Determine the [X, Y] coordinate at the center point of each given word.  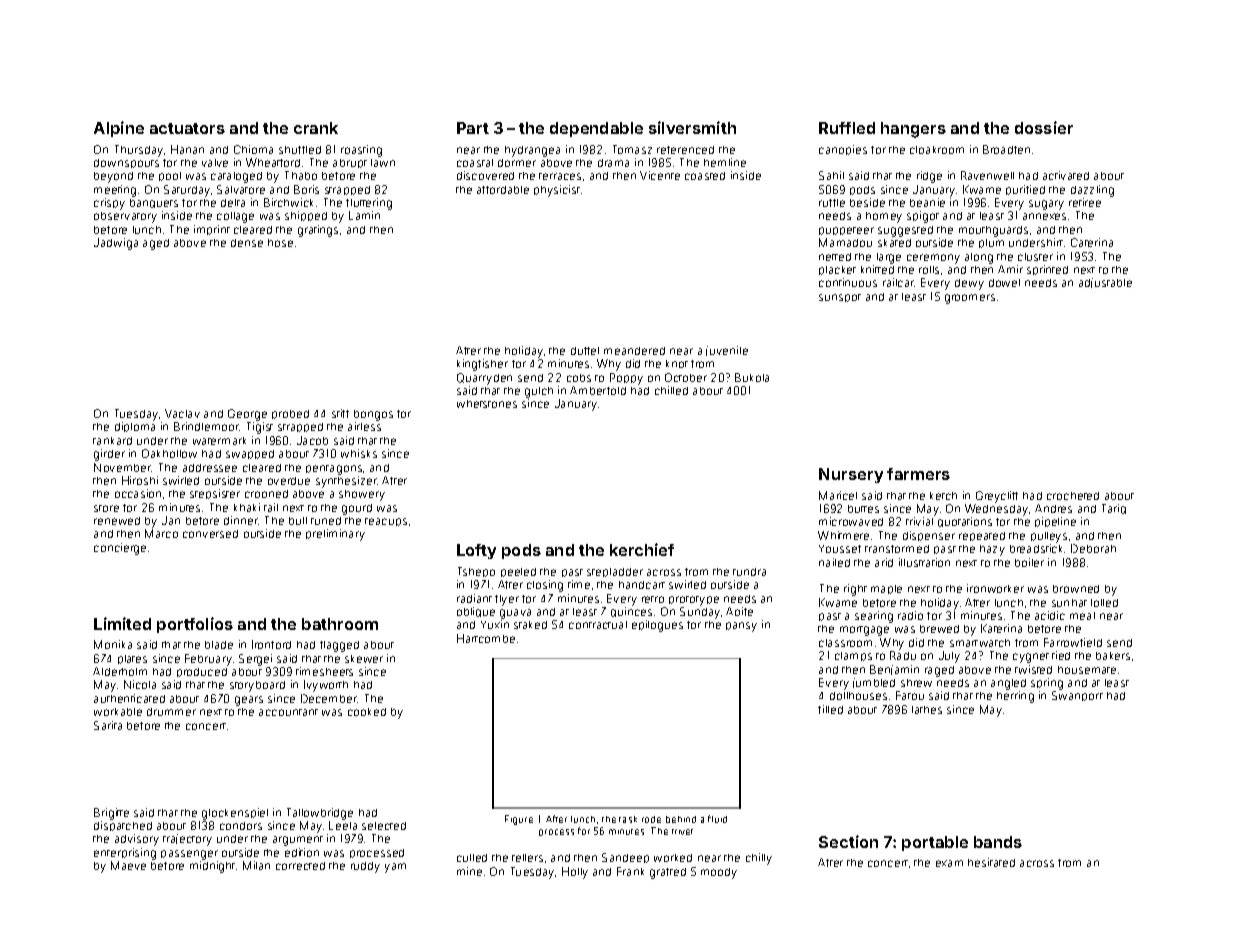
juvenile [727, 351]
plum [991, 243]
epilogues [657, 626]
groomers [970, 299]
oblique [476, 612]
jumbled [874, 683]
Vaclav [182, 413]
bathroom [340, 624]
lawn [383, 163]
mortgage [864, 631]
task [628, 819]
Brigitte [111, 814]
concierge [120, 549]
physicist [557, 191]
